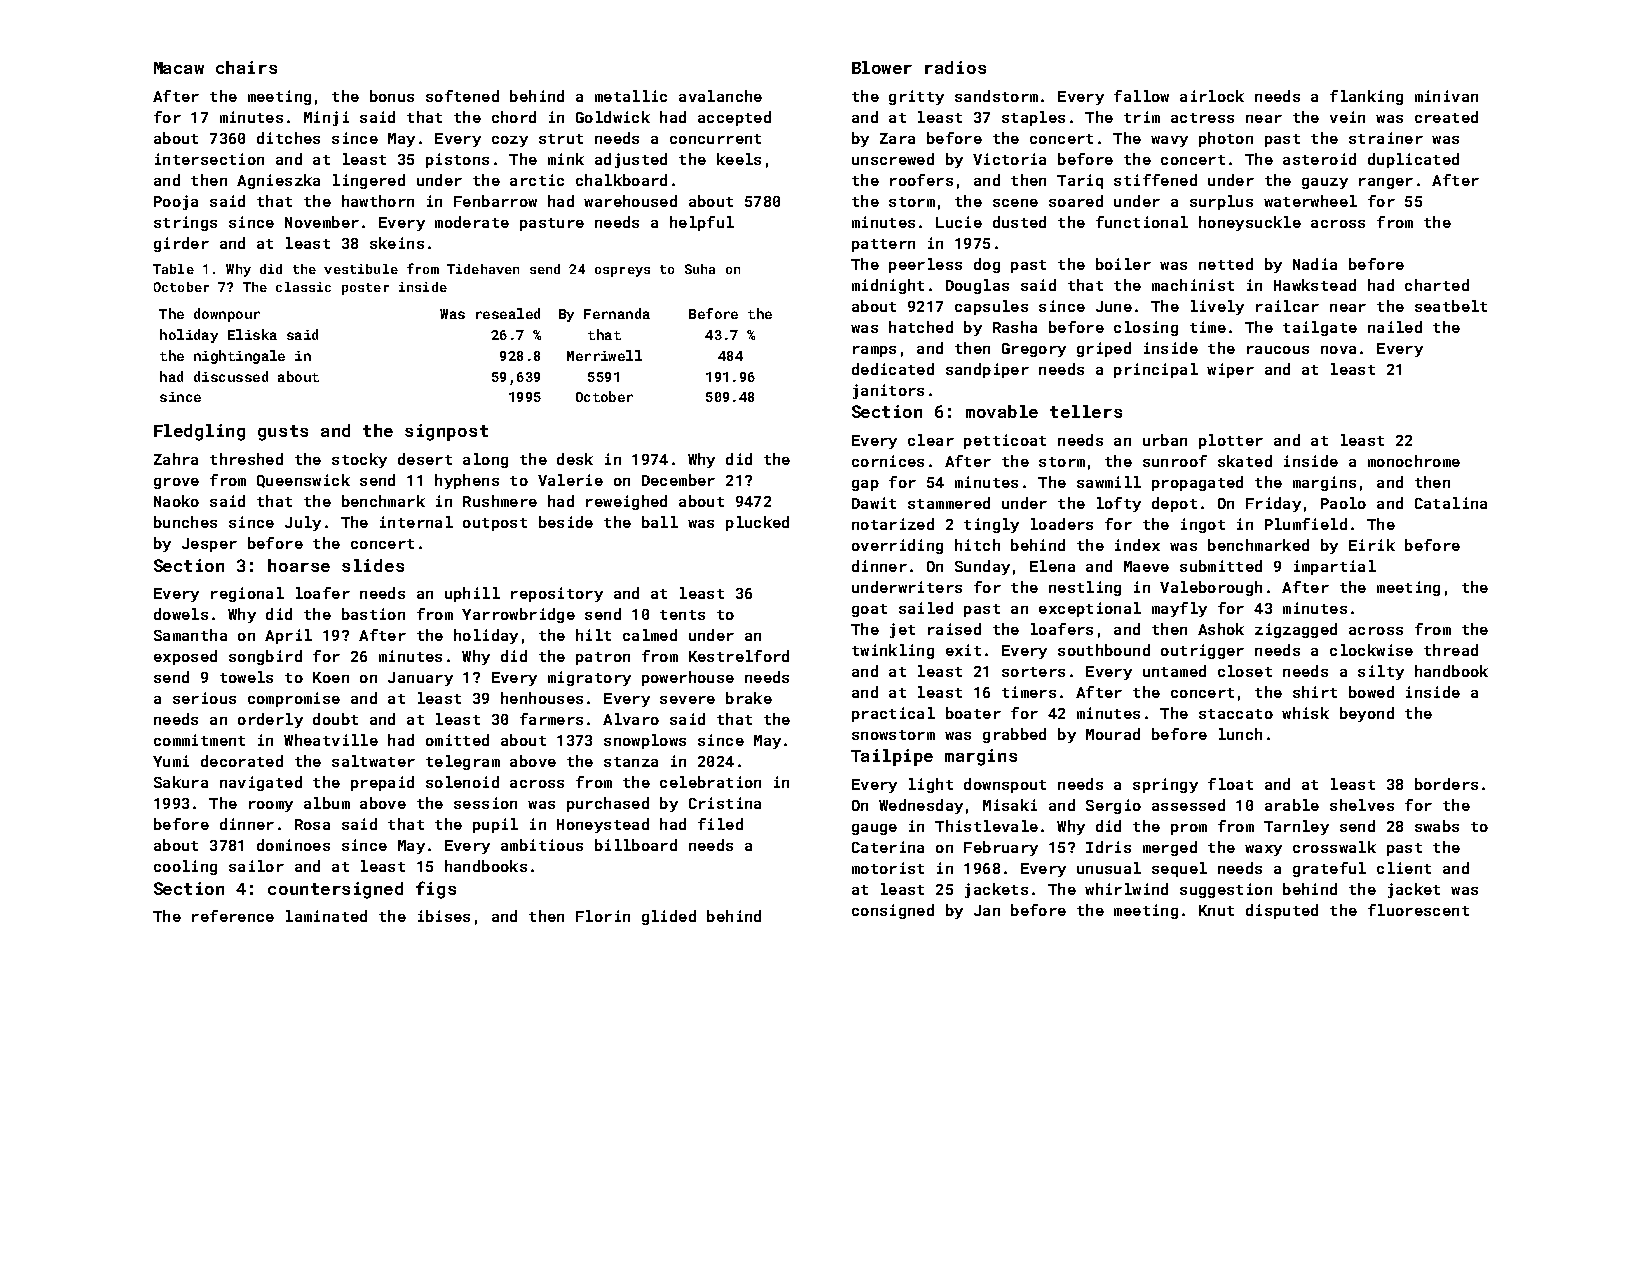 This document has height=1276, width=1651. Describe the element at coordinates (185, 867) in the document. I see `cooling` at that location.
